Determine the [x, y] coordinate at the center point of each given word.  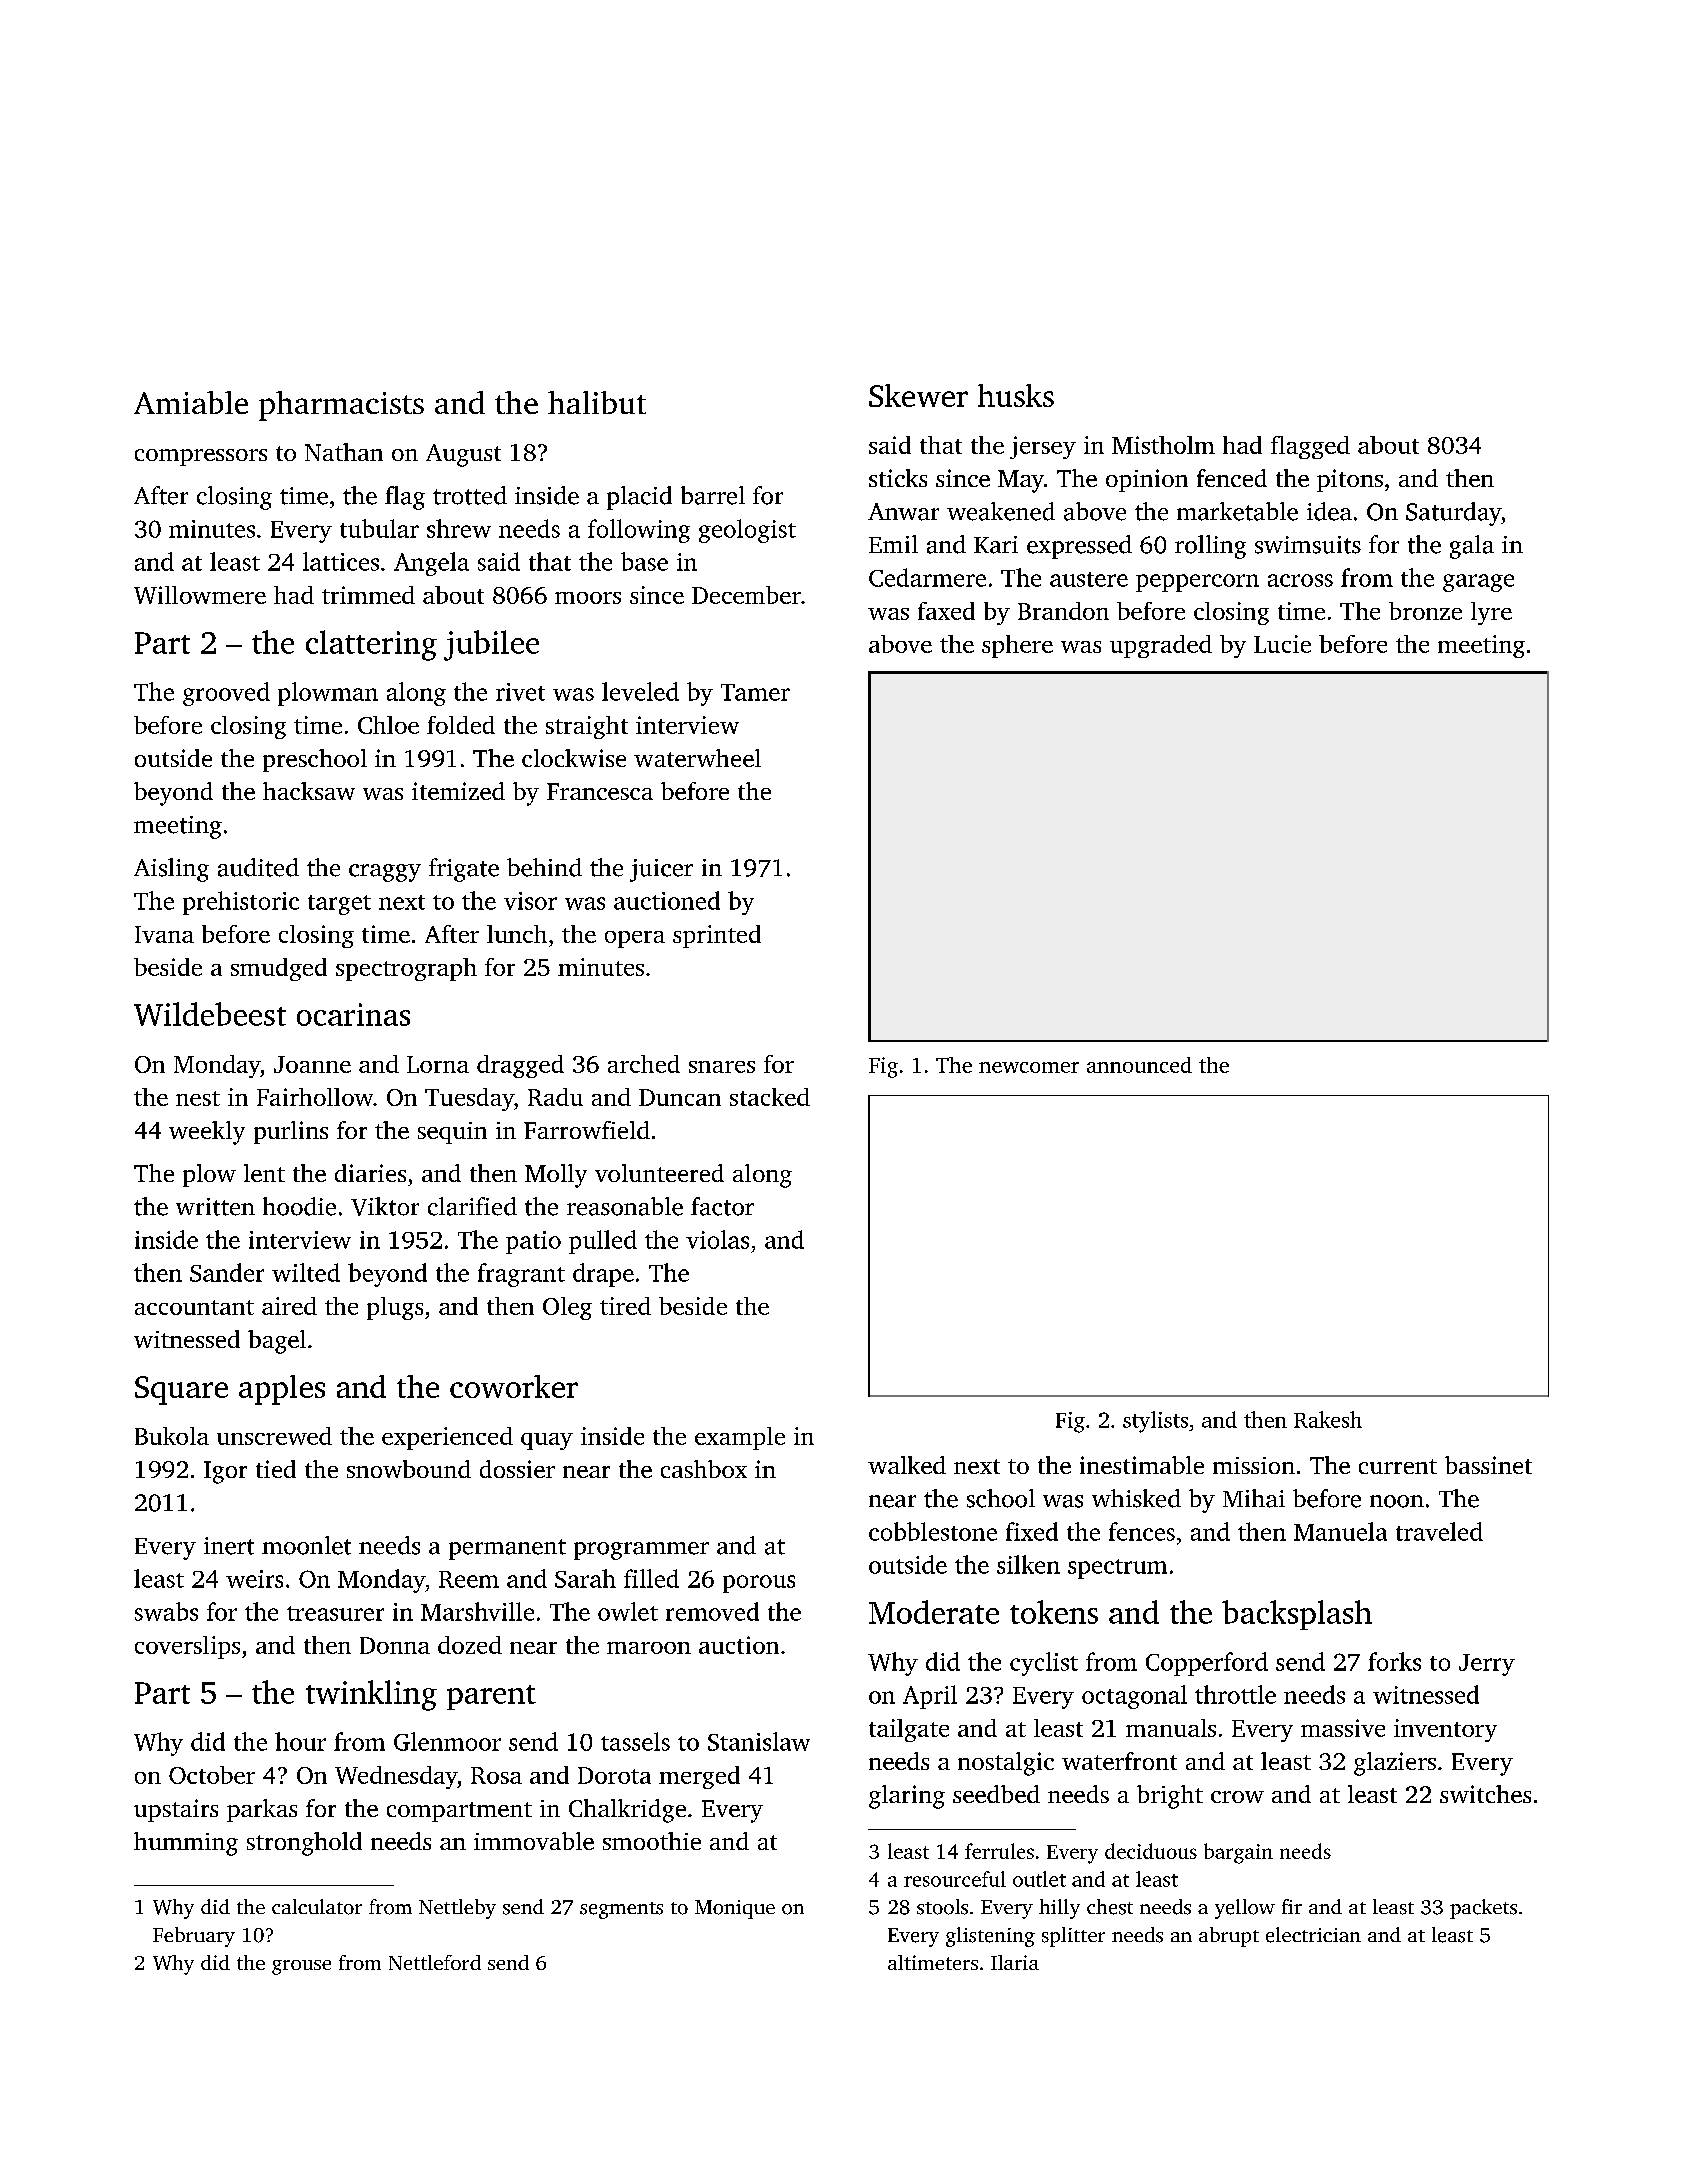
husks [1016, 395]
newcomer [1029, 1067]
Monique [735, 1909]
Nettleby [457, 1909]
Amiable [191, 402]
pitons [1350, 480]
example [740, 1438]
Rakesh [1328, 1419]
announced [1139, 1065]
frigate [464, 870]
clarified [472, 1206]
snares [722, 1067]
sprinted [717, 936]
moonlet [306, 1545]
